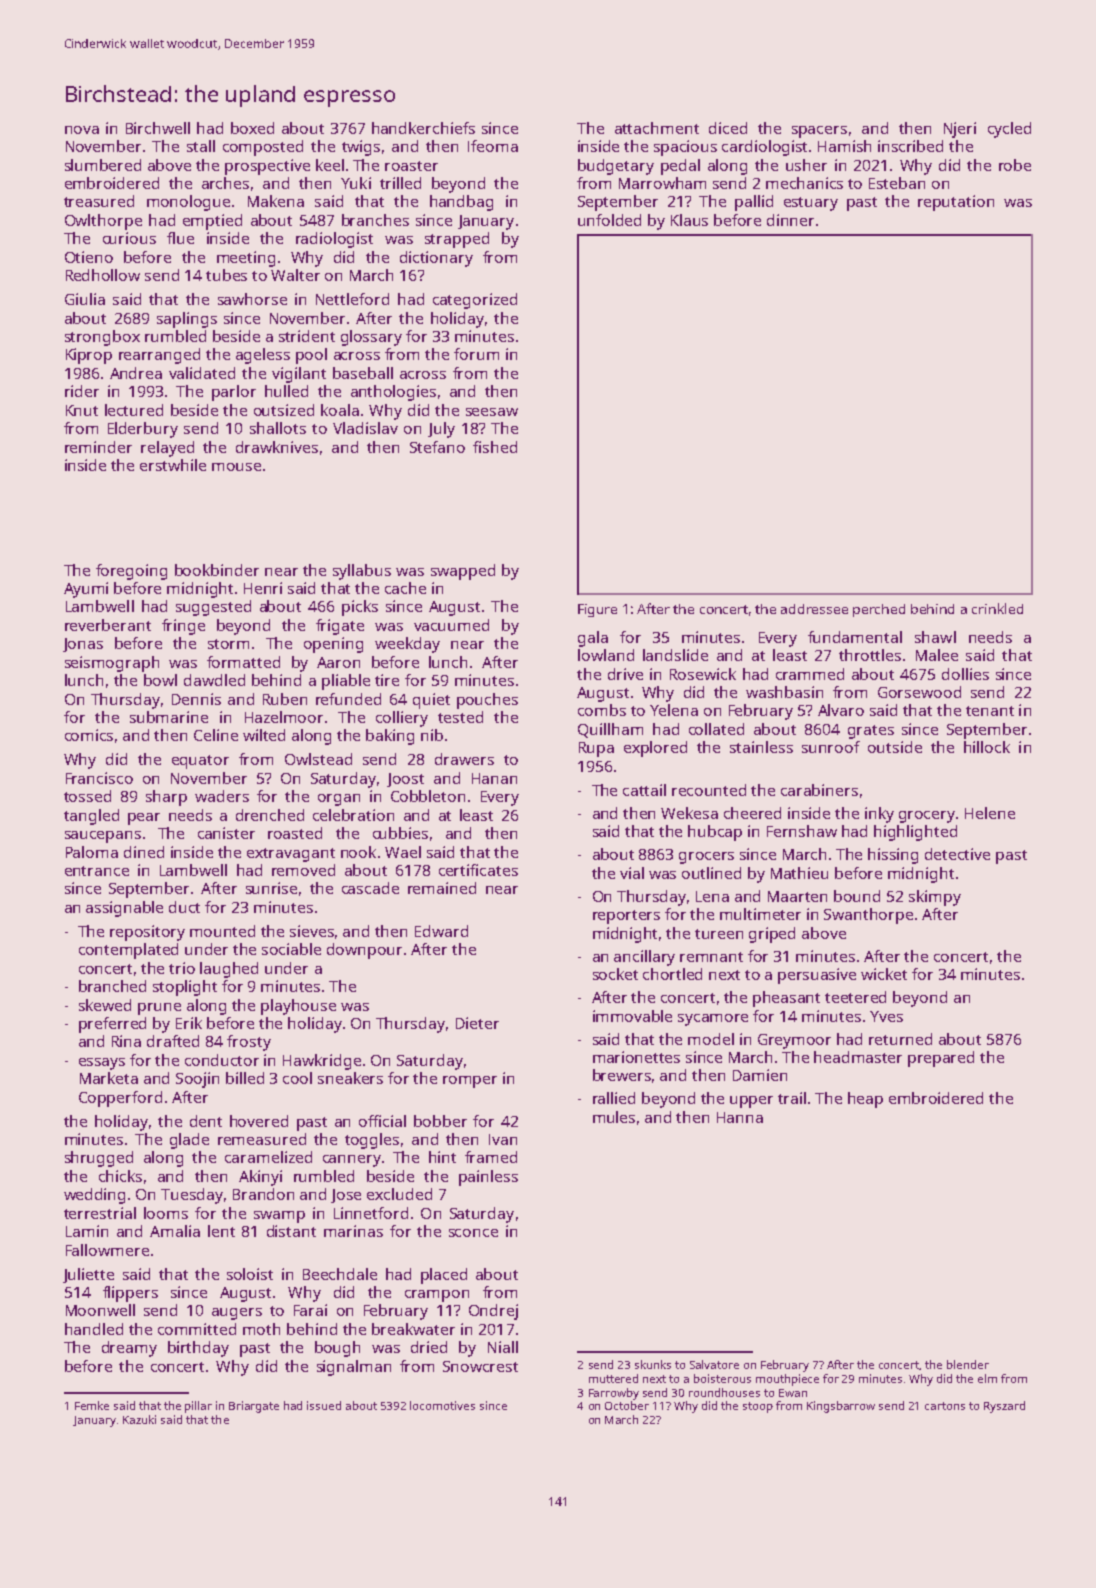 This page has height=1588, width=1096. What do you see at coordinates (941, 1059) in the page?
I see `prepared` at bounding box center [941, 1059].
